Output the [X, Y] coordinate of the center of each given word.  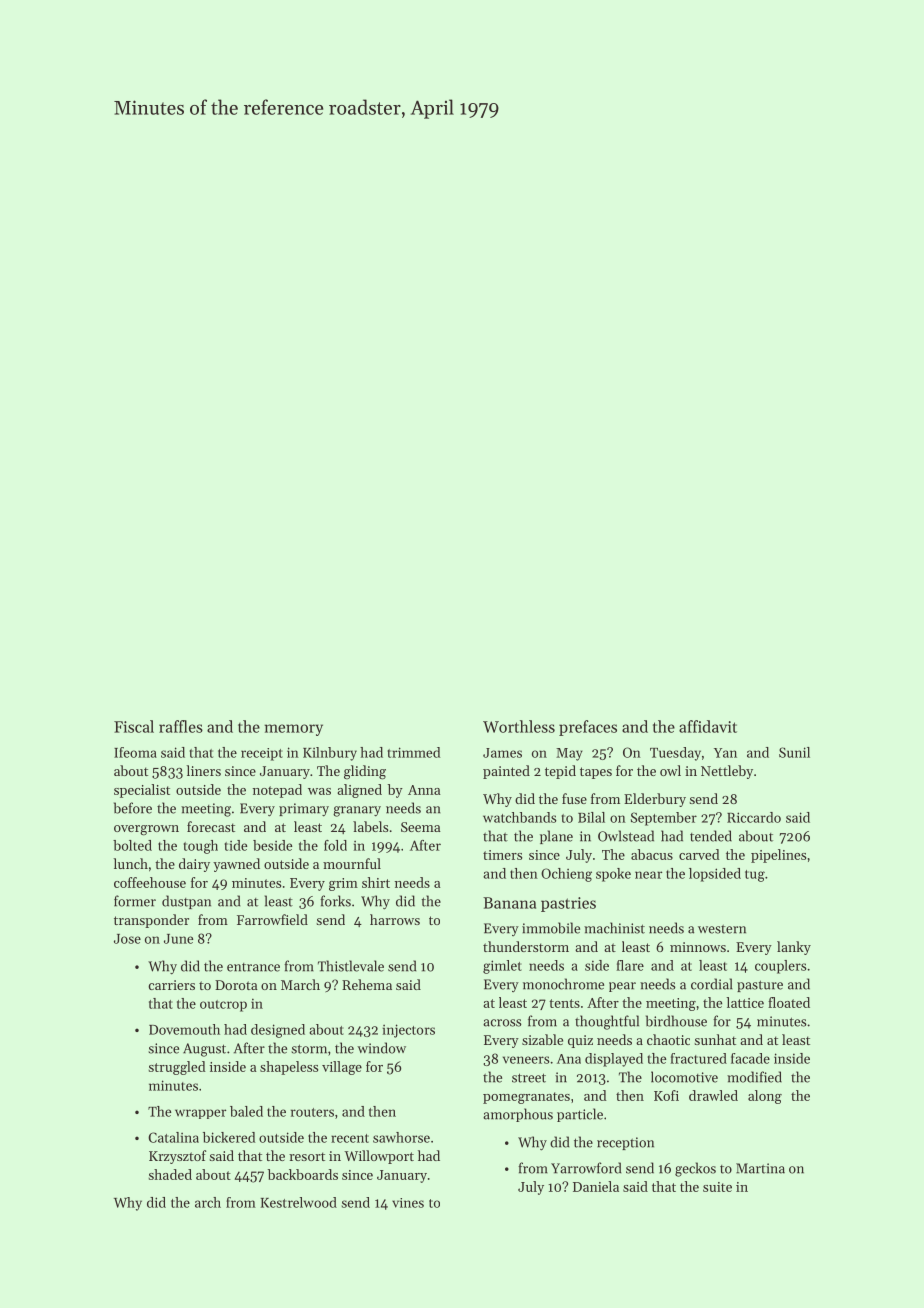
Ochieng [566, 875]
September [664, 819]
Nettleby [727, 772]
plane [556, 837]
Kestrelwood [299, 1202]
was [319, 791]
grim [343, 884]
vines [408, 1203]
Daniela [596, 1186]
